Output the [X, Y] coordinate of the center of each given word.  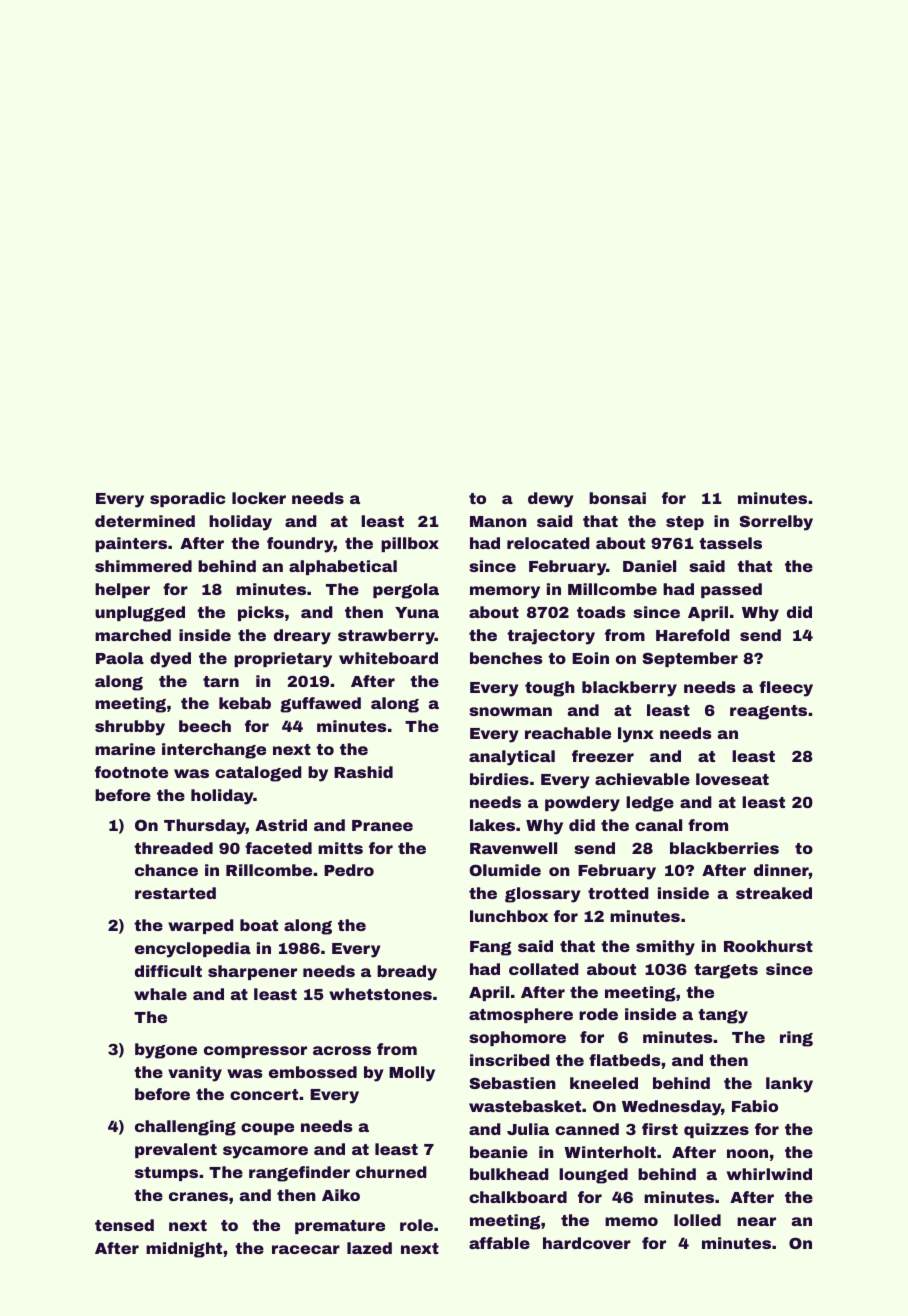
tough [550, 689]
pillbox [410, 544]
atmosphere [521, 1015]
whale [160, 994]
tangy [723, 1016]
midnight [184, 1250]
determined [145, 521]
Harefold [693, 635]
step [685, 523]
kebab [245, 703]
